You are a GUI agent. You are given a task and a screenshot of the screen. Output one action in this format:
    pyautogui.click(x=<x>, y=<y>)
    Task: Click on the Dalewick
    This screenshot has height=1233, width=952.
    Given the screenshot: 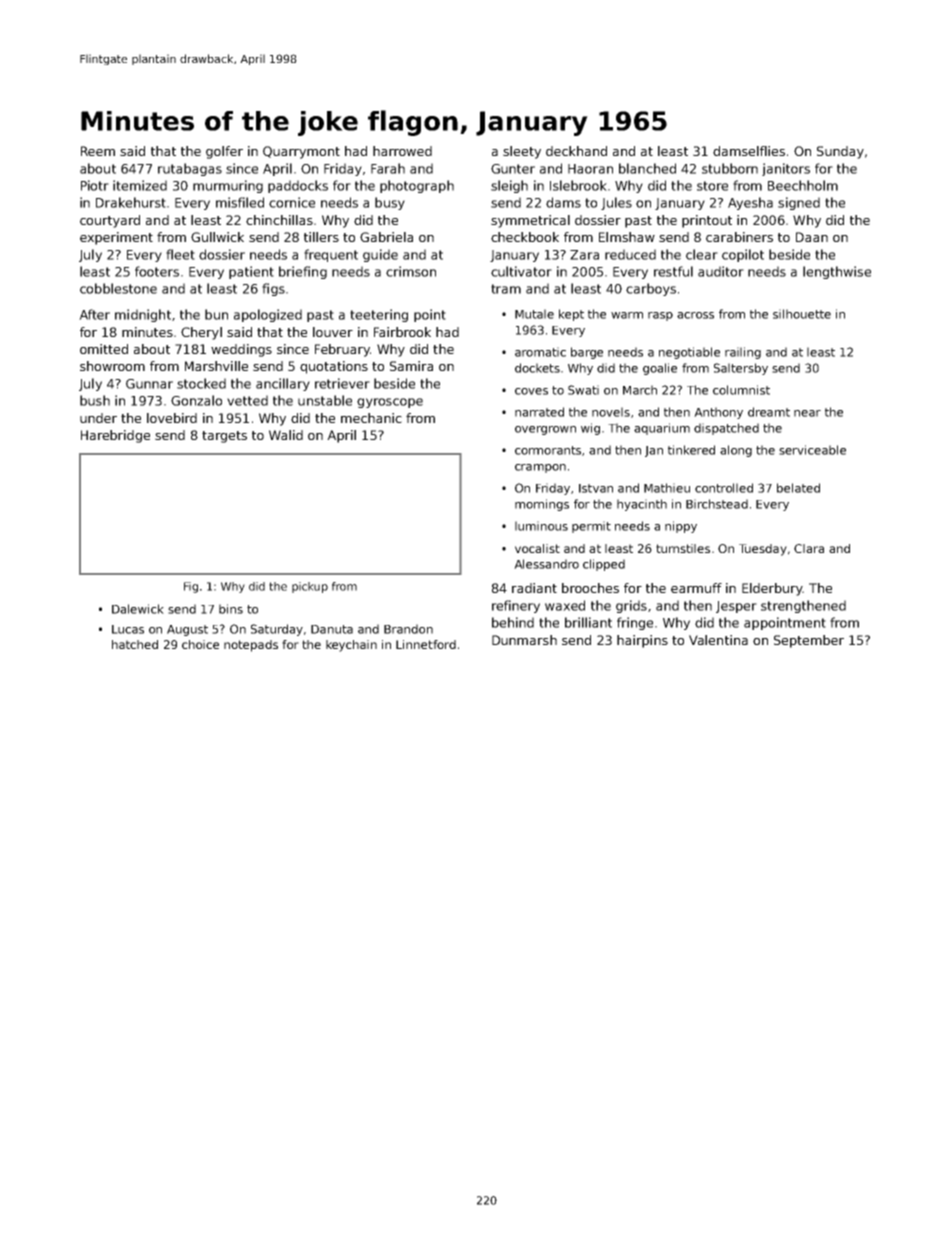 What is the action you would take?
    pyautogui.click(x=138, y=609)
